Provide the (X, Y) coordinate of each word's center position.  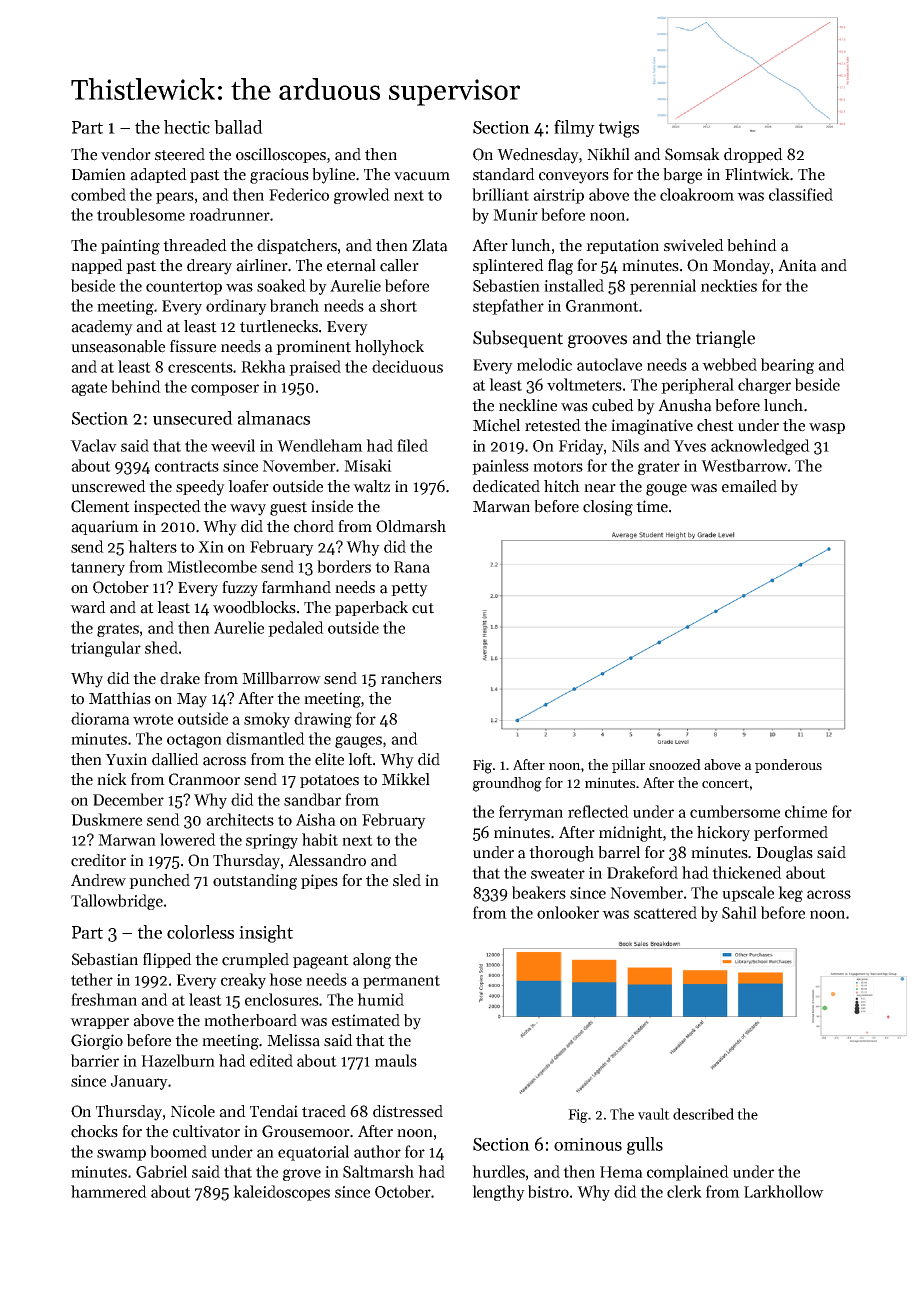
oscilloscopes (281, 155)
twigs (619, 129)
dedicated (506, 486)
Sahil (739, 912)
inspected (167, 507)
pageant (321, 962)
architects (240, 819)
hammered (109, 1191)
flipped (167, 960)
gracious (279, 176)
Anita (797, 265)
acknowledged (760, 447)
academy (102, 328)
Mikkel (406, 779)
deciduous (407, 366)
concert (725, 783)
